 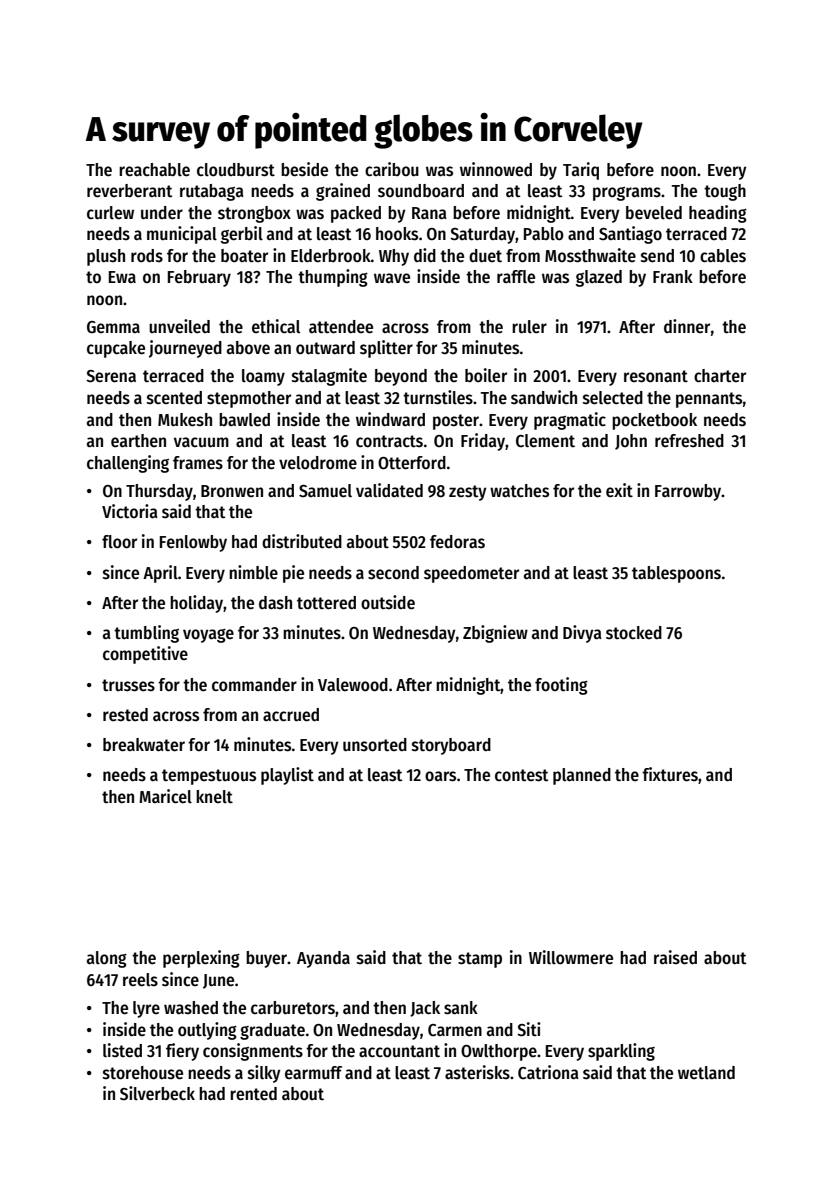 What do you see at coordinates (392, 169) in the image?
I see `caribou` at bounding box center [392, 169].
